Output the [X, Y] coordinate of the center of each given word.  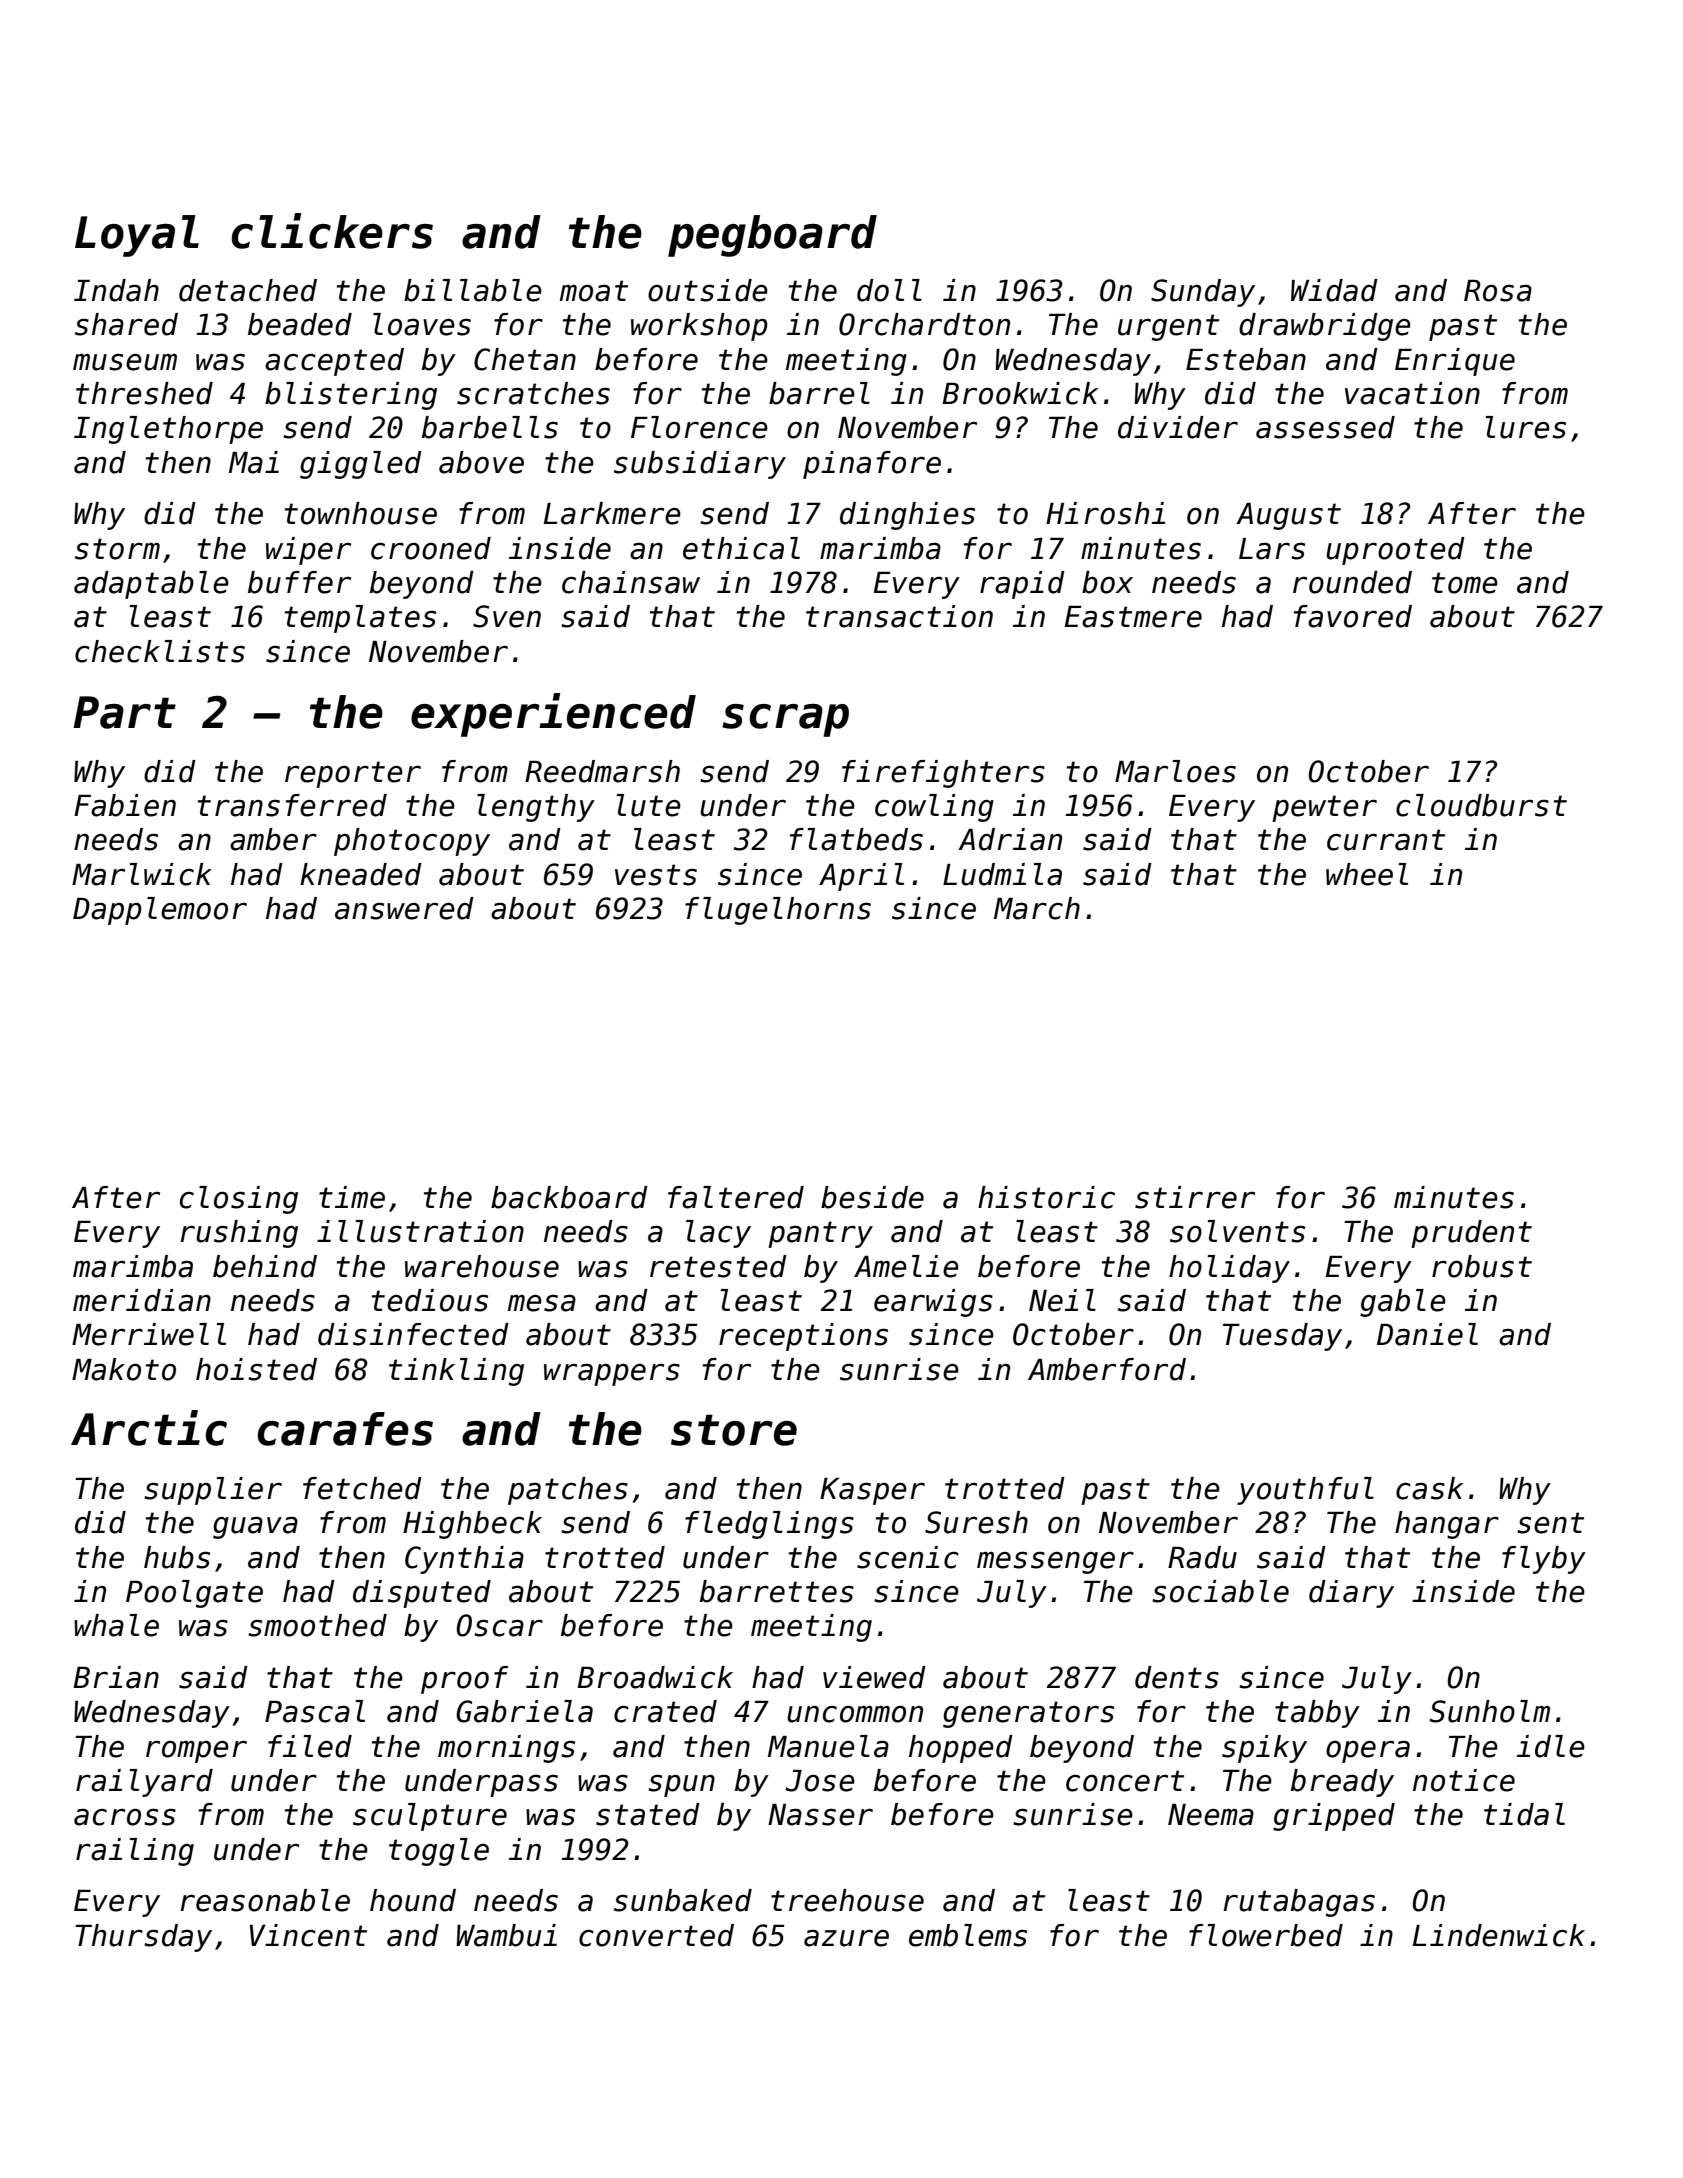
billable [473, 290]
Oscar [499, 1625]
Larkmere [612, 513]
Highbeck [472, 1525]
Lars [1272, 549]
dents [1177, 1677]
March [1037, 908]
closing [239, 1200]
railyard [144, 1783]
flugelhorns [778, 911]
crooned [431, 548]
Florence [699, 427]
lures [1525, 427]
